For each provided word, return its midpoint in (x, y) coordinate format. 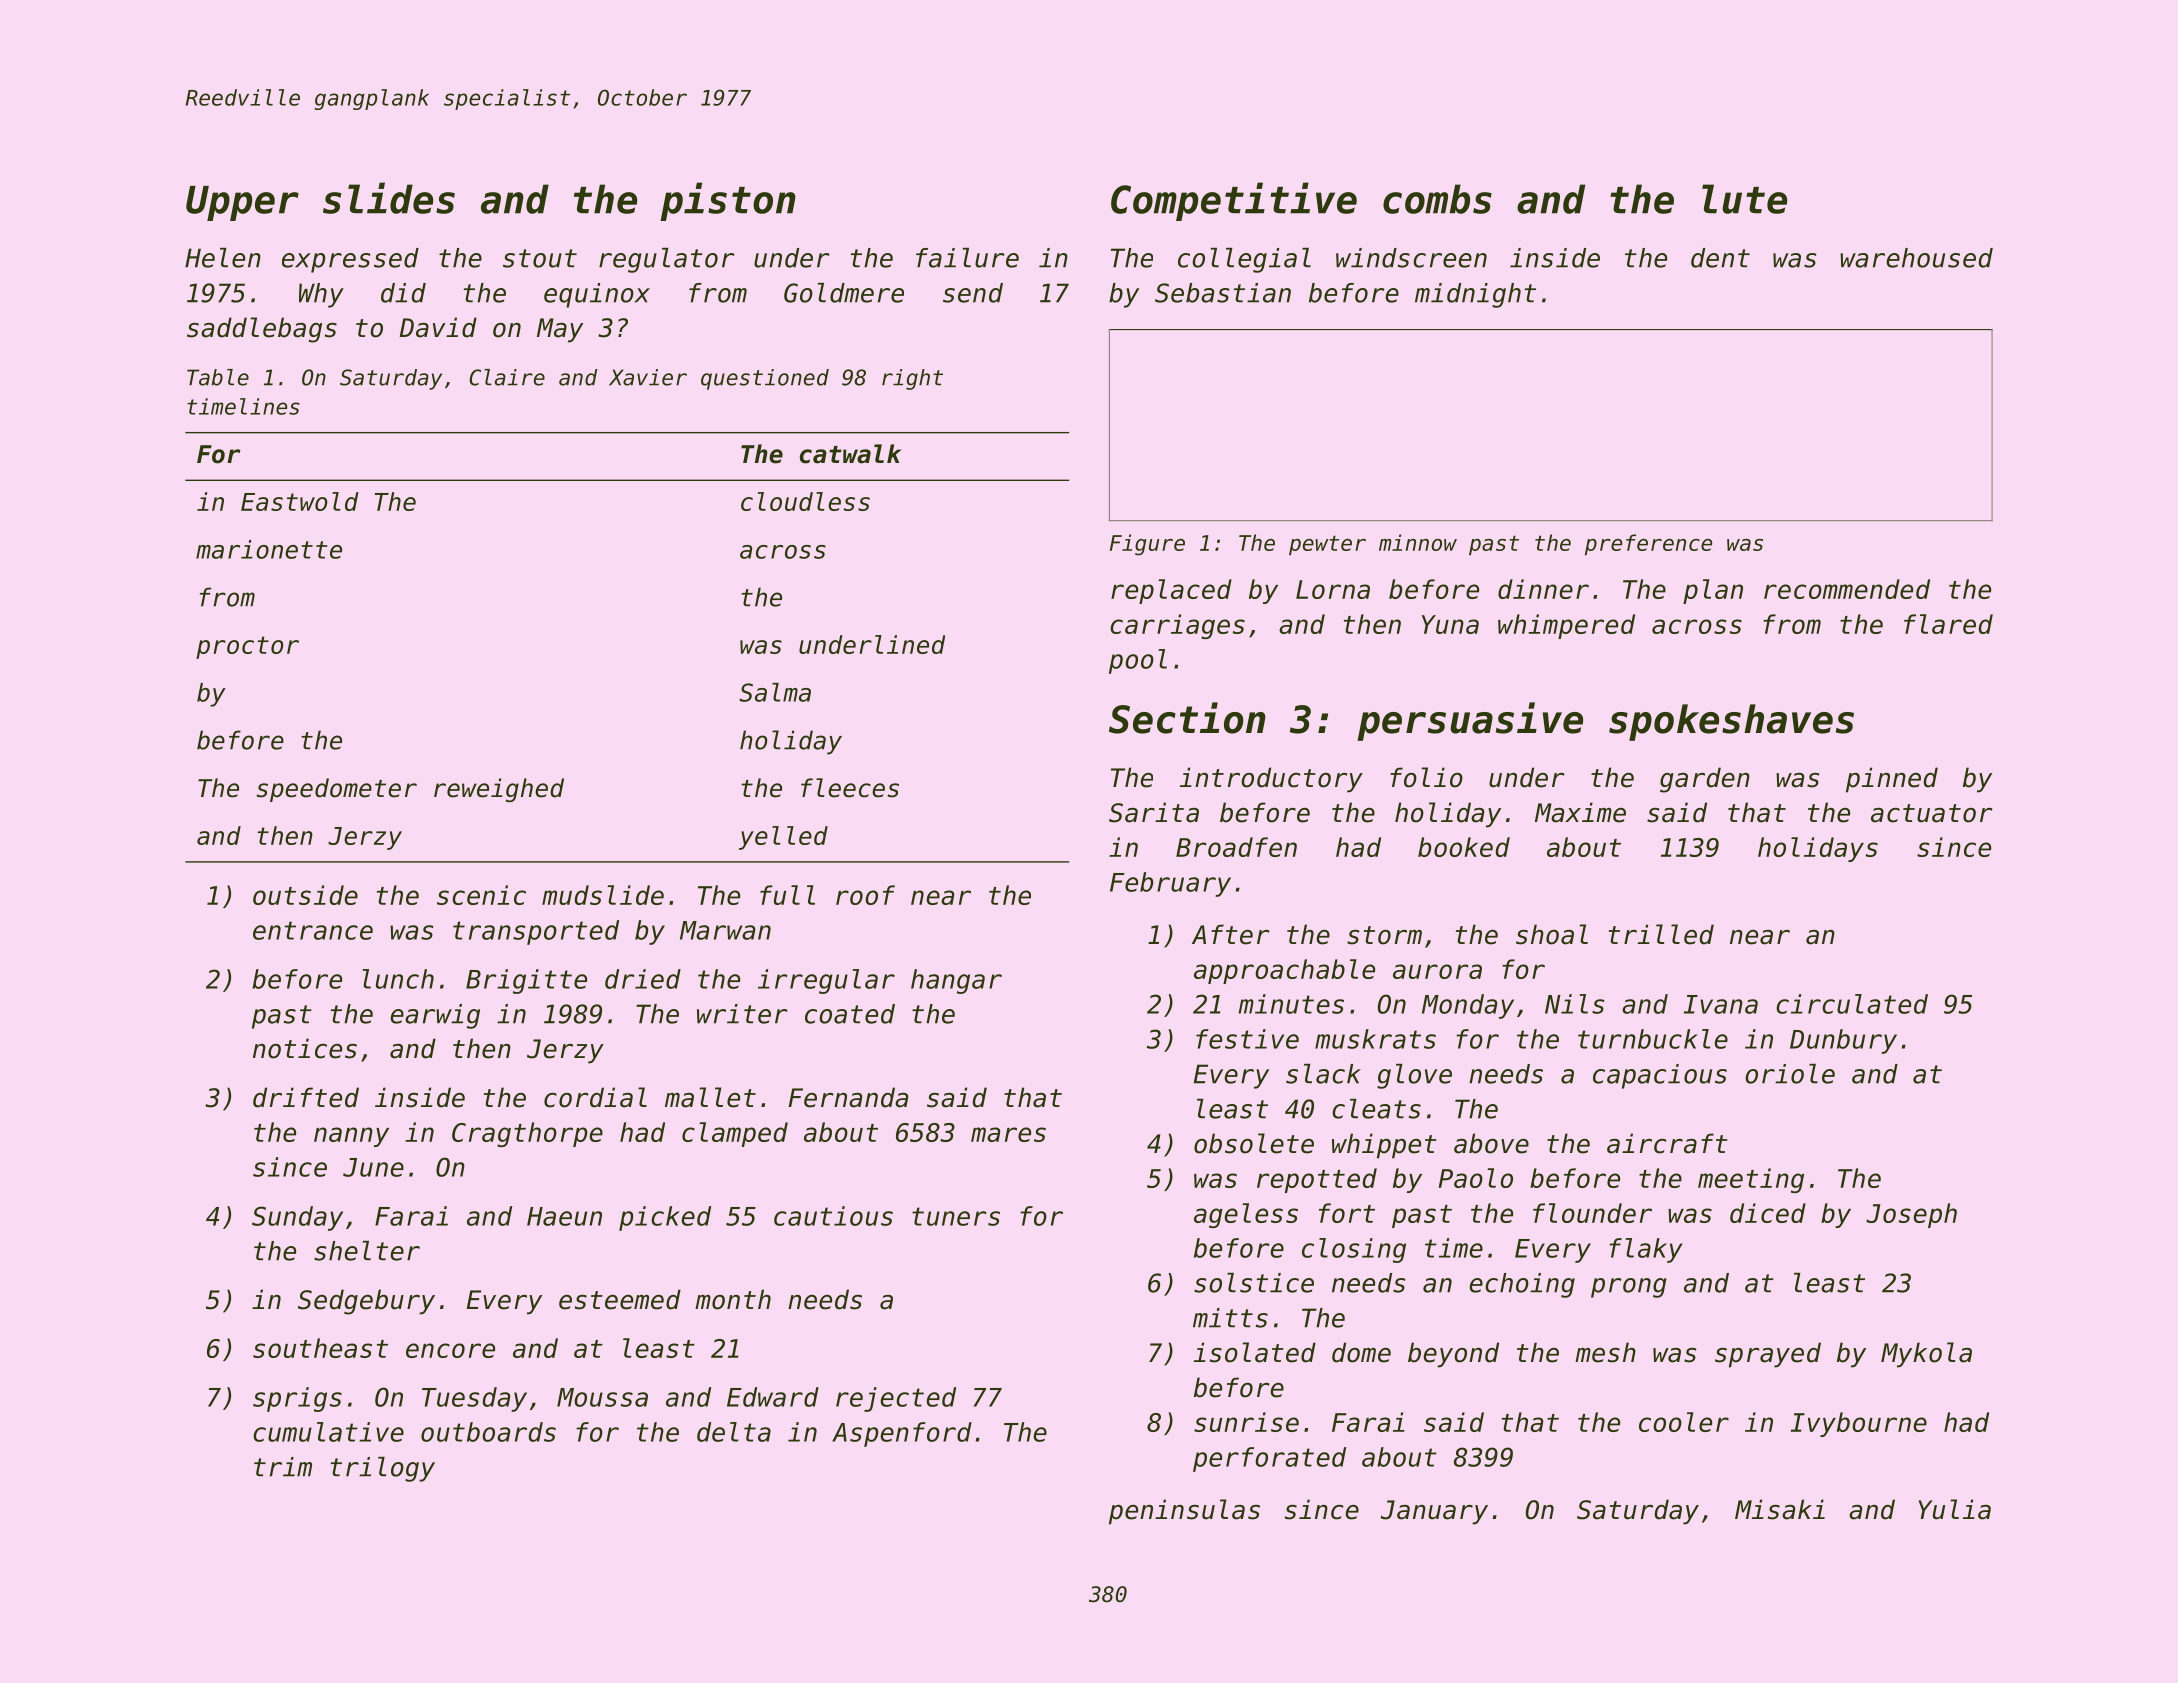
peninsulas (1184, 1512)
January (1434, 1512)
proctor (247, 647)
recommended (1847, 589)
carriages (1177, 626)
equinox (597, 295)
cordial (595, 1097)
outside (305, 895)
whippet (1384, 1146)
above (1491, 1143)
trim (283, 1467)
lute (1744, 199)
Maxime (1580, 812)
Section (1187, 718)
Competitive (1234, 201)
